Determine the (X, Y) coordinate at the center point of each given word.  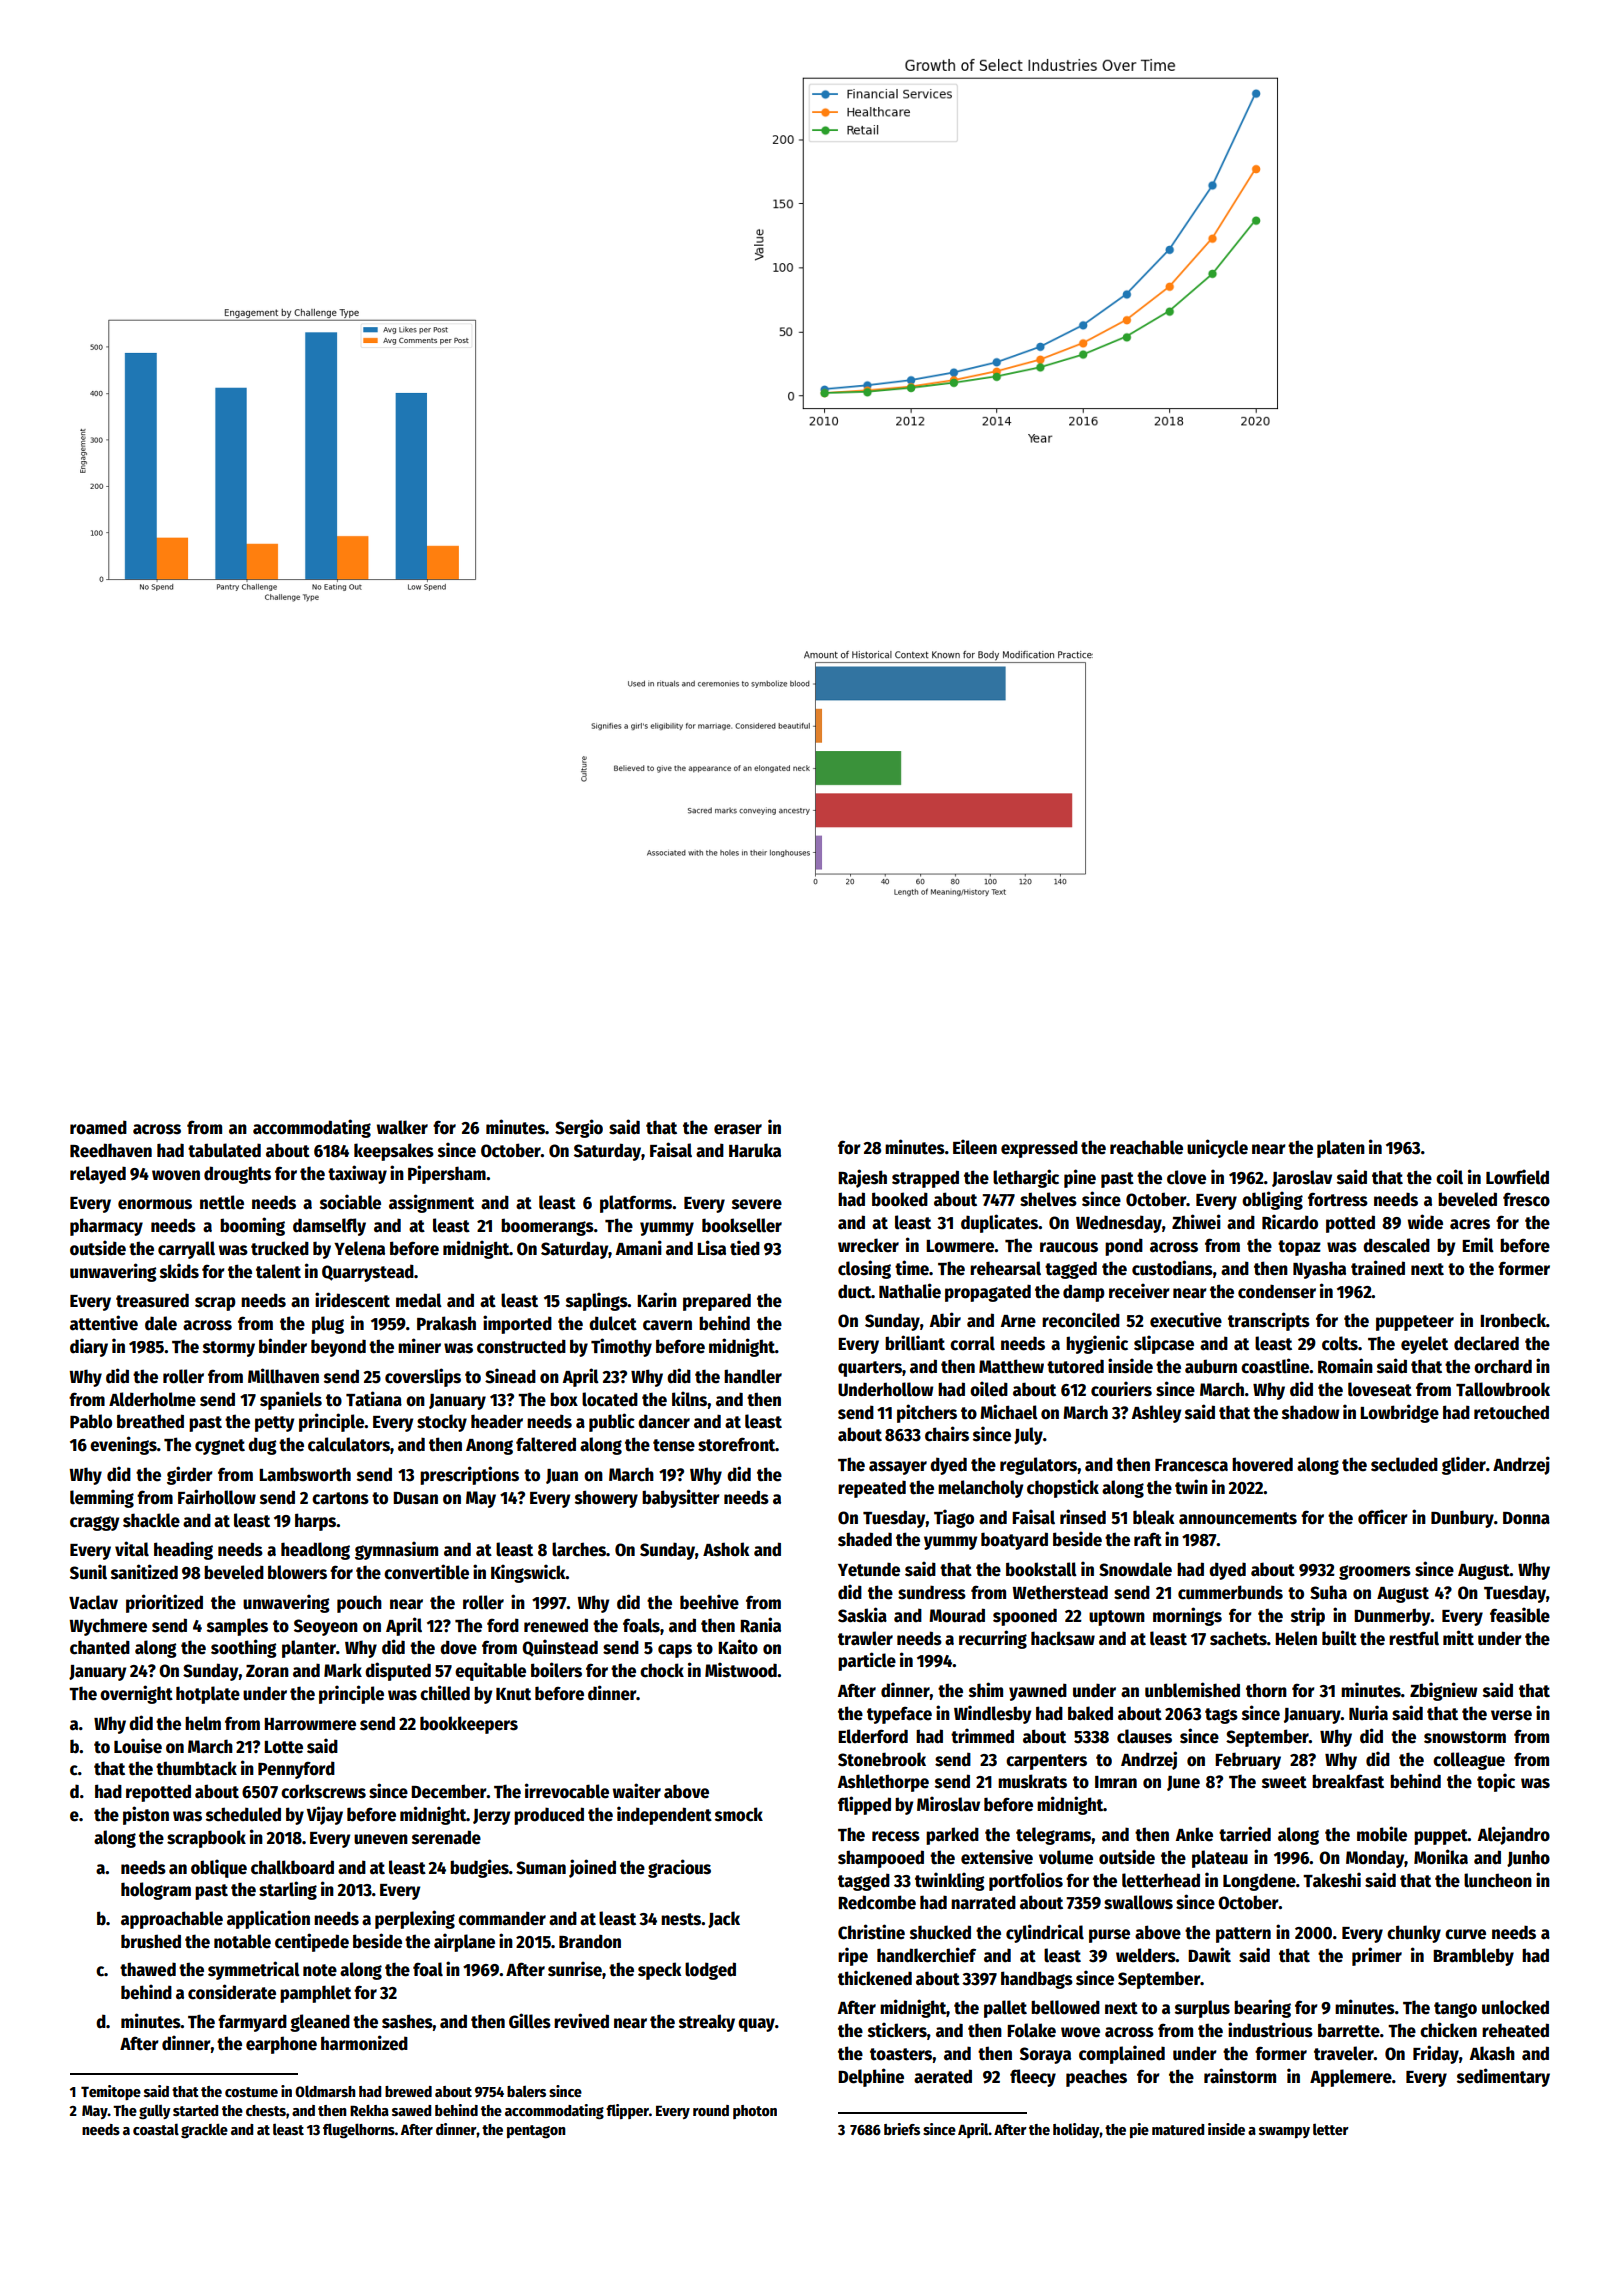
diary (89, 1347)
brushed (151, 1941)
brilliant (915, 1343)
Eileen (975, 1147)
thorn (1266, 1690)
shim (986, 1690)
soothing (244, 1648)
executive (1186, 1320)
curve (1465, 1934)
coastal (156, 2129)
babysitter (681, 1498)
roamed (98, 1127)
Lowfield (1517, 1177)
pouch (359, 1604)
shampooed (881, 1859)
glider (1464, 1465)
